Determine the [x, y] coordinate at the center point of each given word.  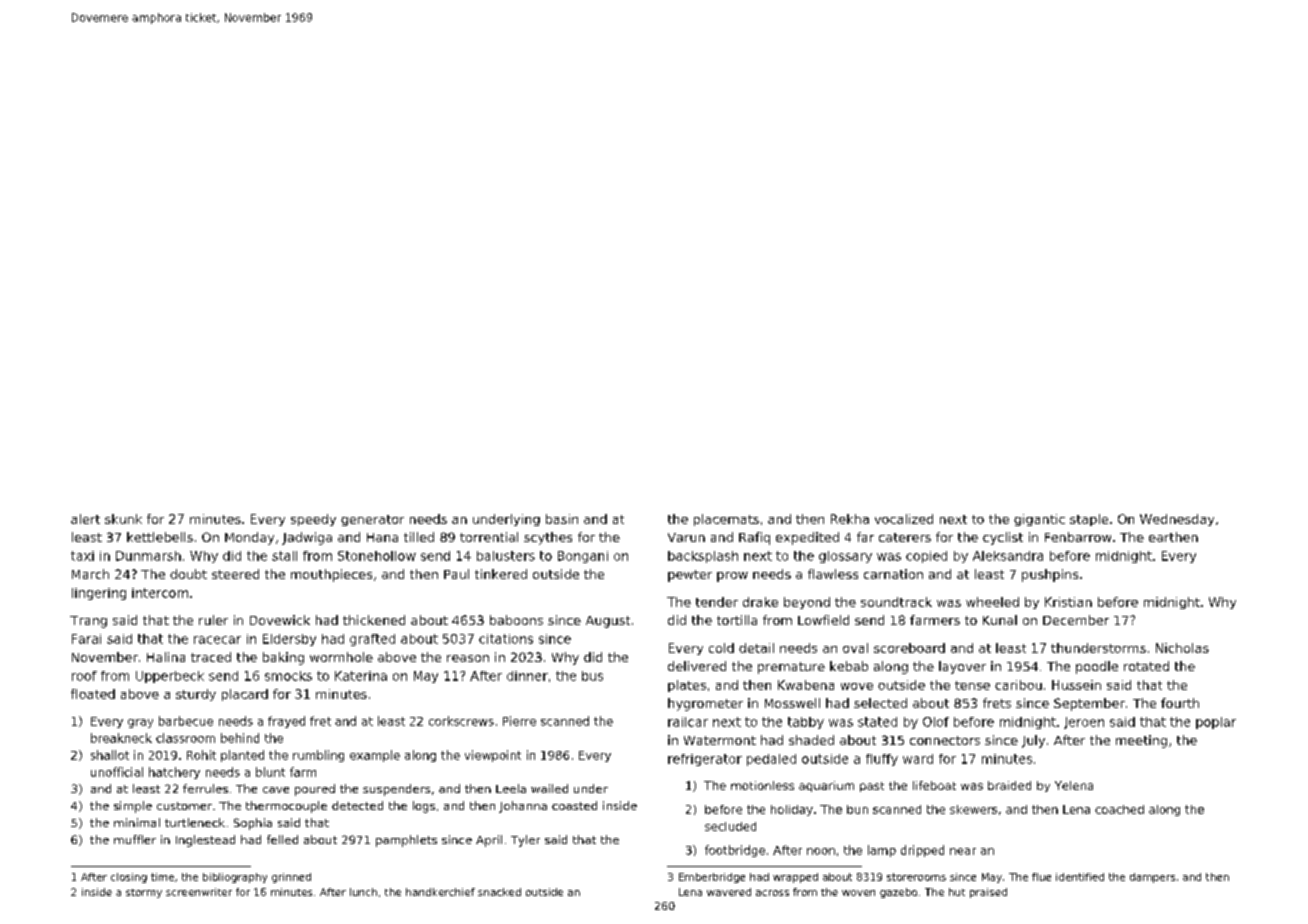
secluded [730, 826]
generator [372, 520]
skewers [973, 809]
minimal [137, 822]
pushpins [1050, 575]
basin [562, 519]
